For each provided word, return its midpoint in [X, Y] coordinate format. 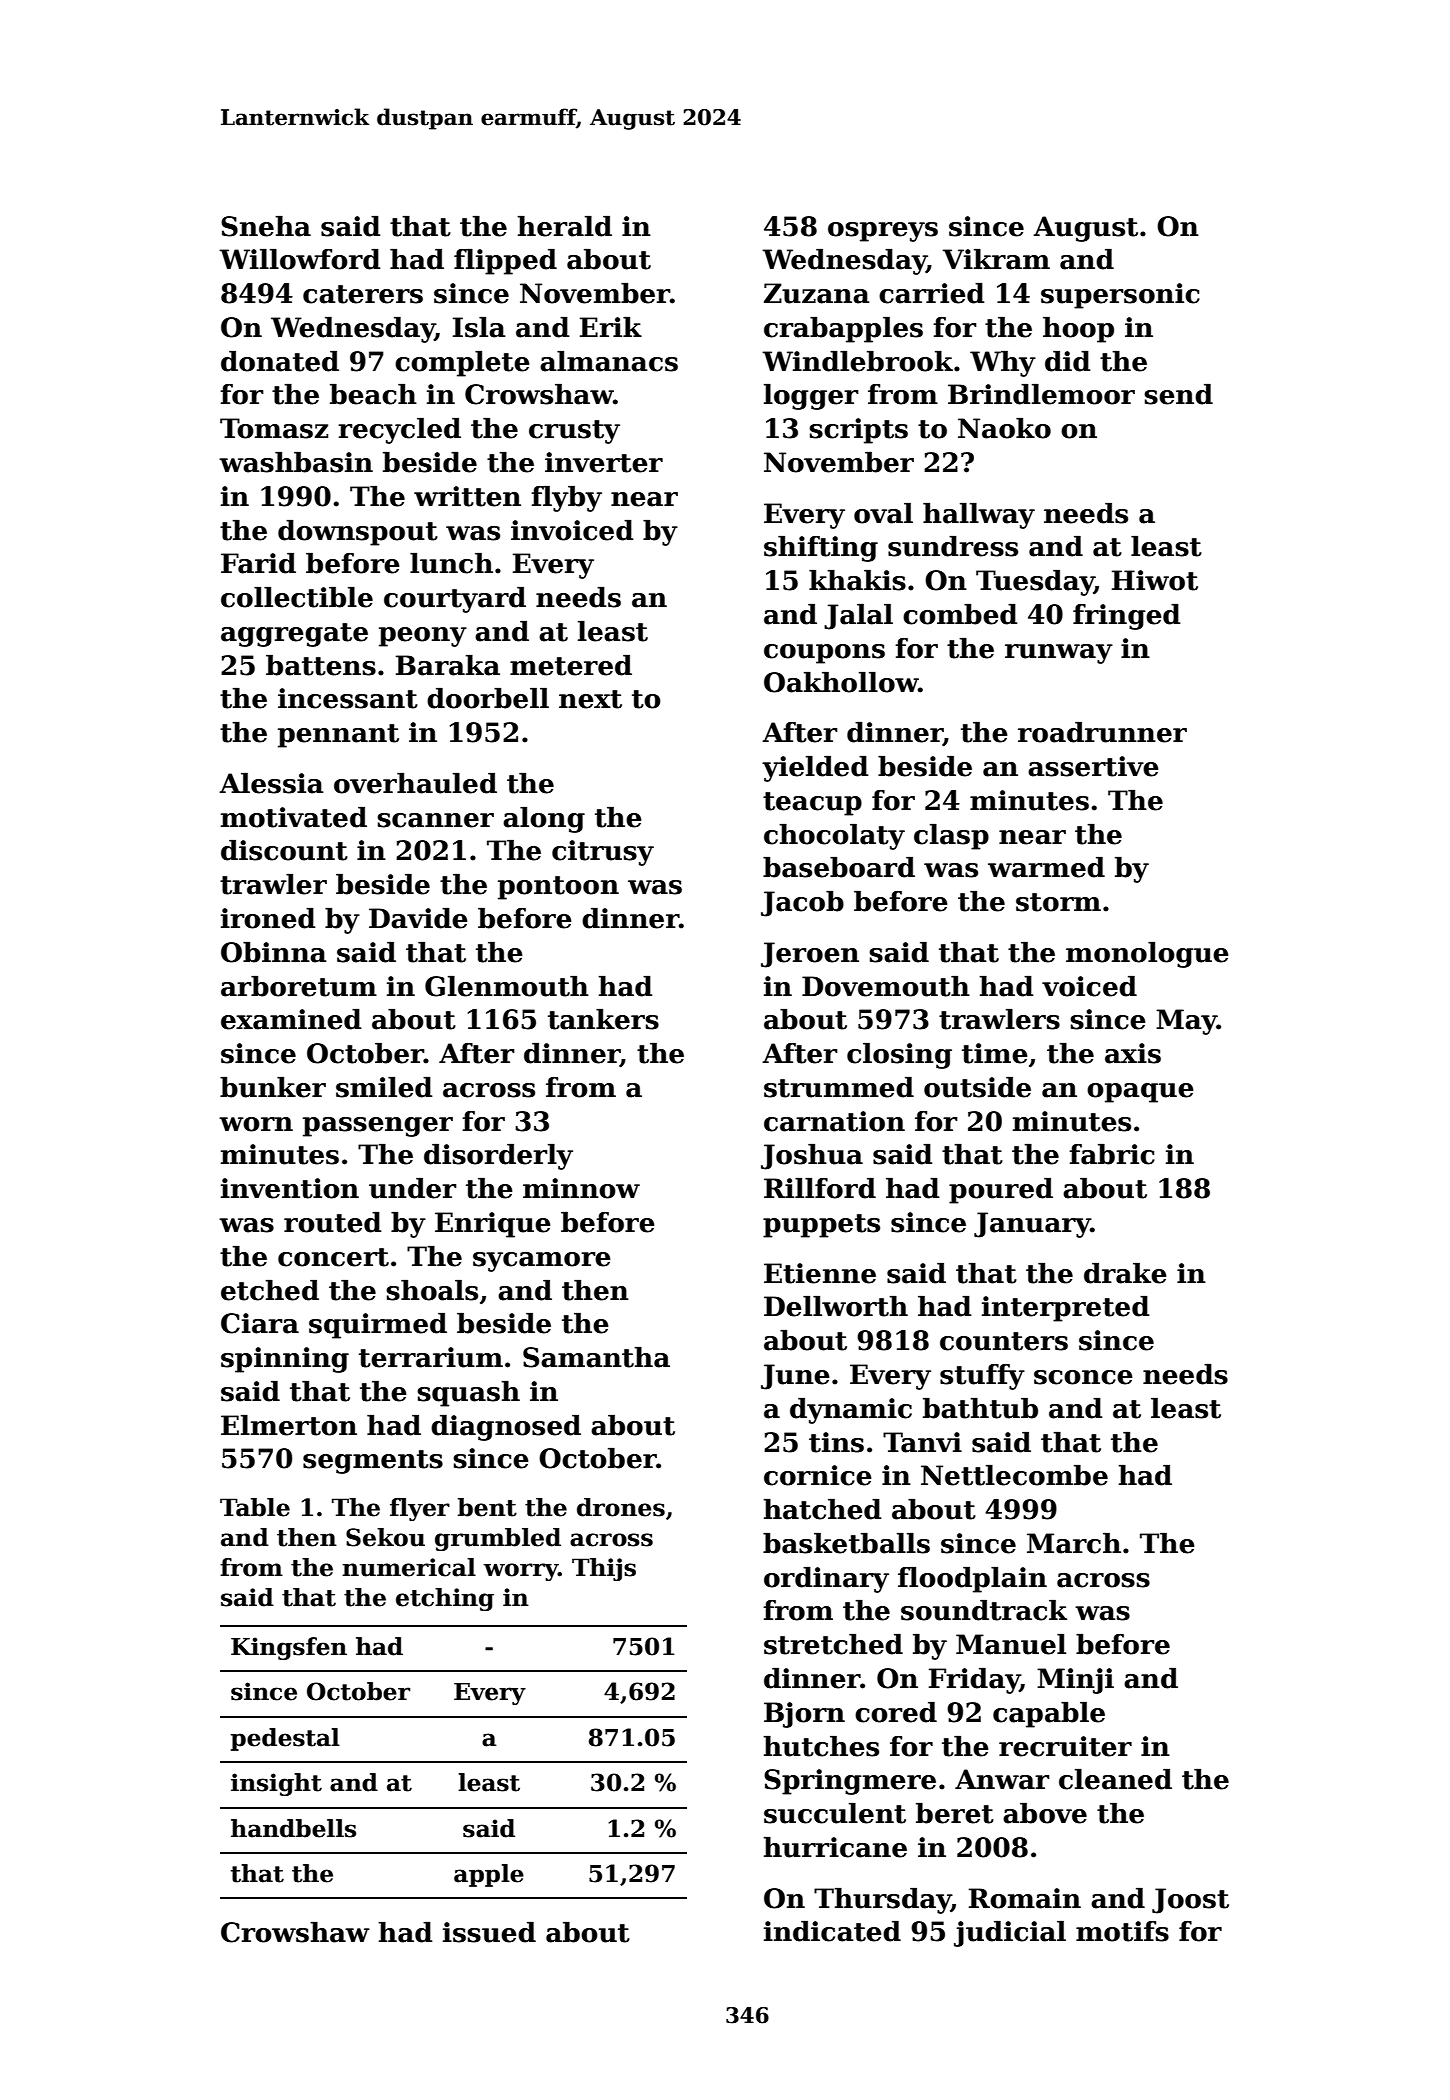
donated [280, 361]
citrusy [603, 853]
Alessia [271, 783]
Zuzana [817, 293]
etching [445, 1599]
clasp [951, 837]
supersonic [1120, 296]
